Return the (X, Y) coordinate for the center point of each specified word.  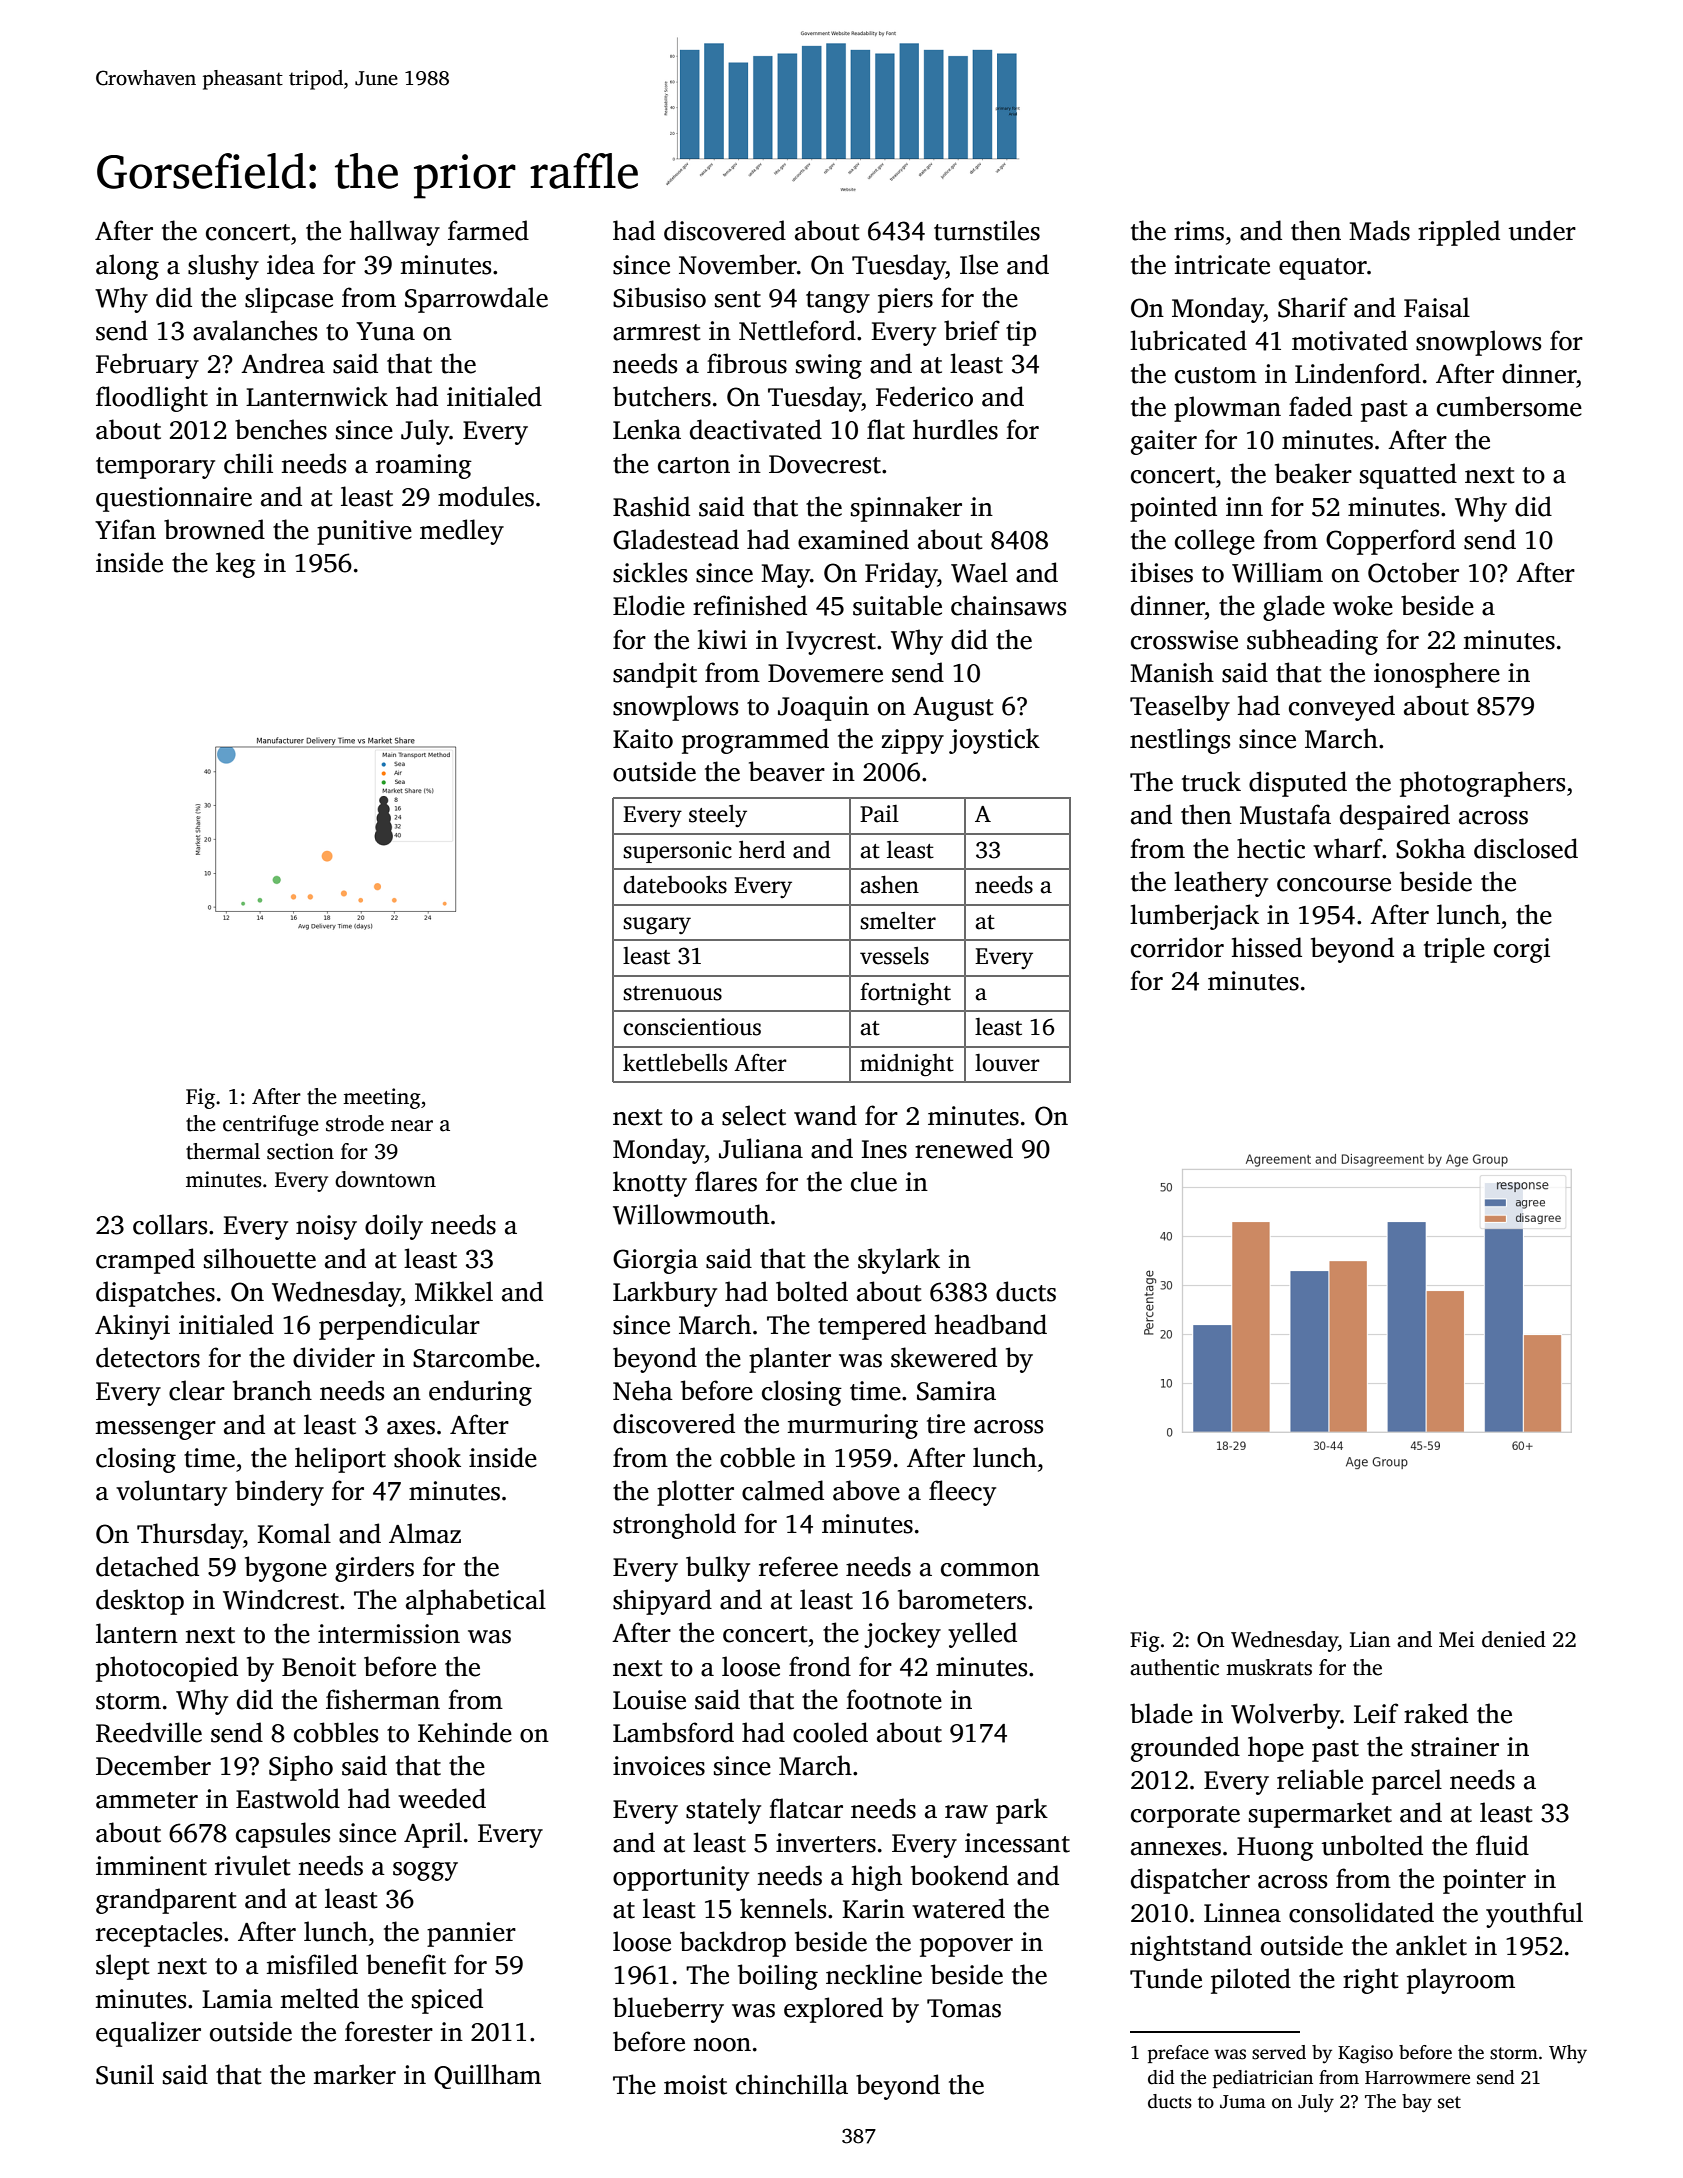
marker (354, 2074)
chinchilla (792, 2084)
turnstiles (987, 230)
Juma (1243, 2102)
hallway (395, 233)
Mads (1379, 230)
